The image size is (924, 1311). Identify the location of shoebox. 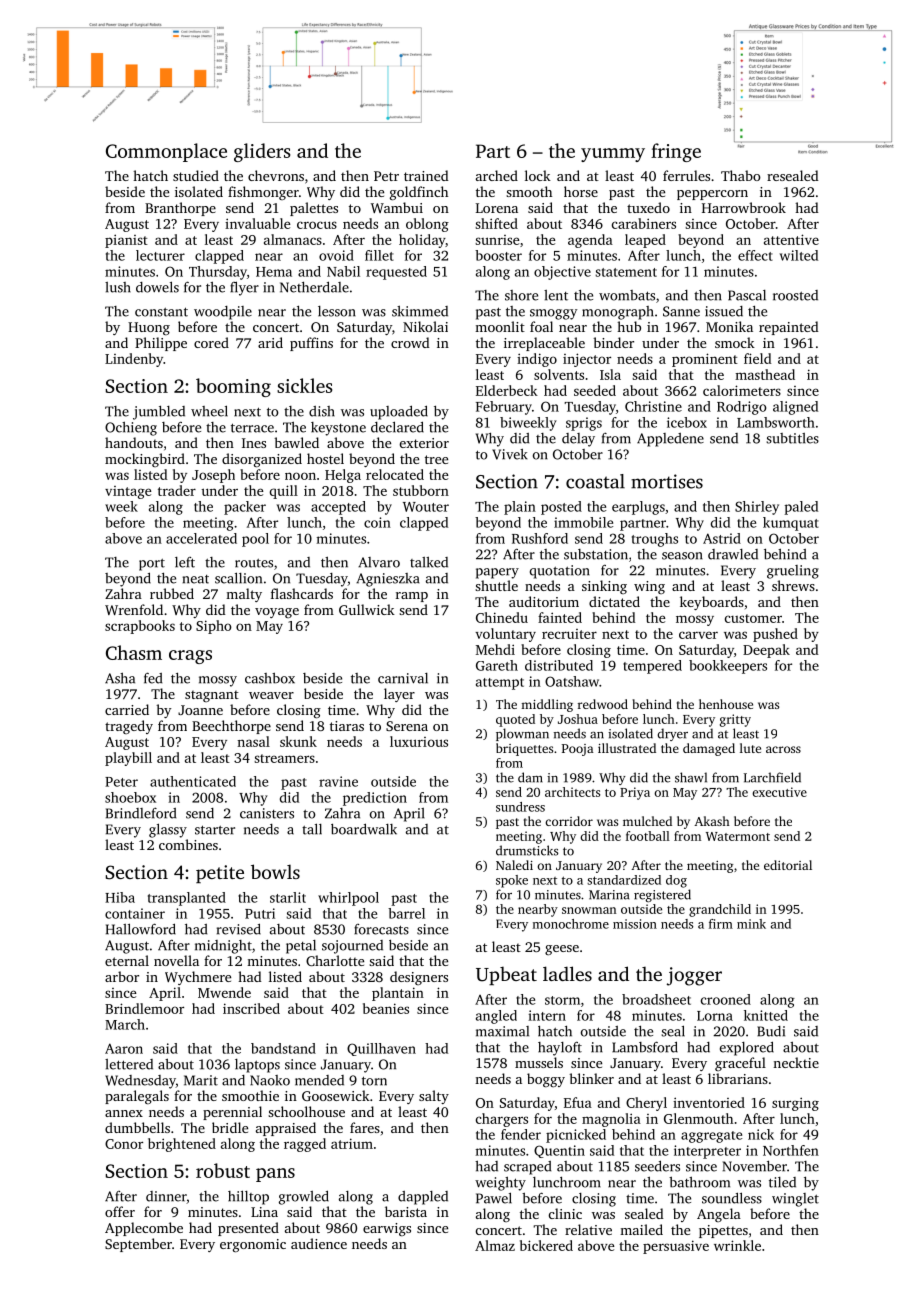
(130, 797).
